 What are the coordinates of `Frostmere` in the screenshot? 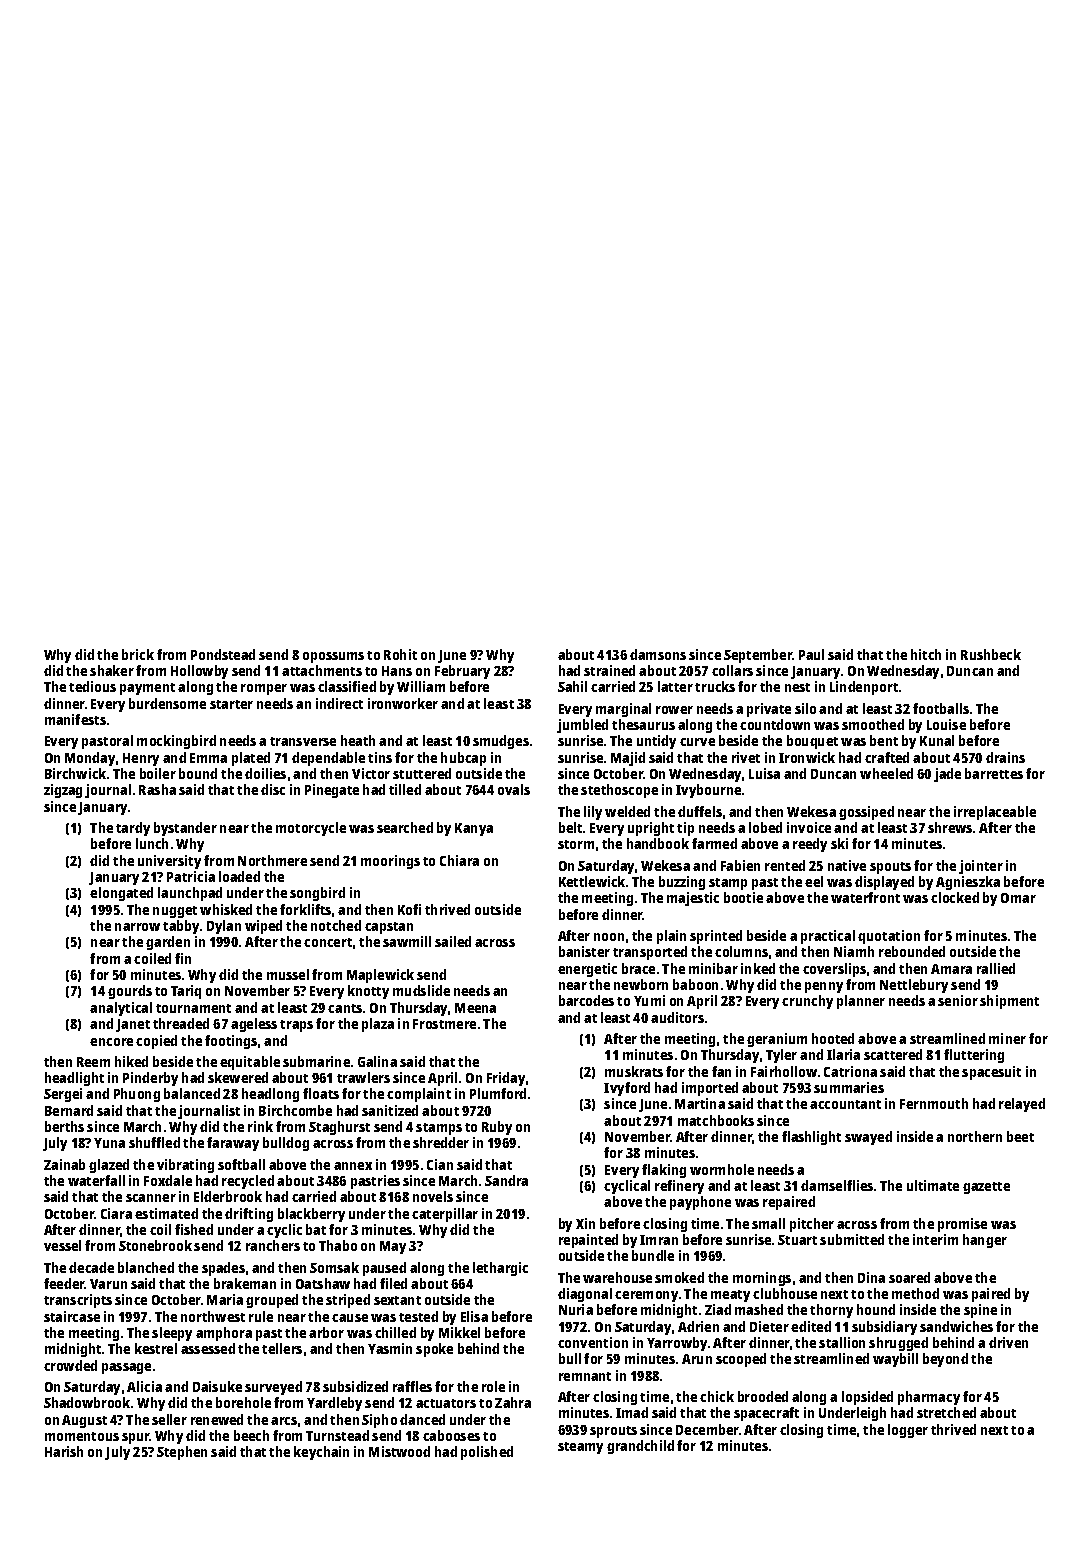 It's located at (444, 1024).
